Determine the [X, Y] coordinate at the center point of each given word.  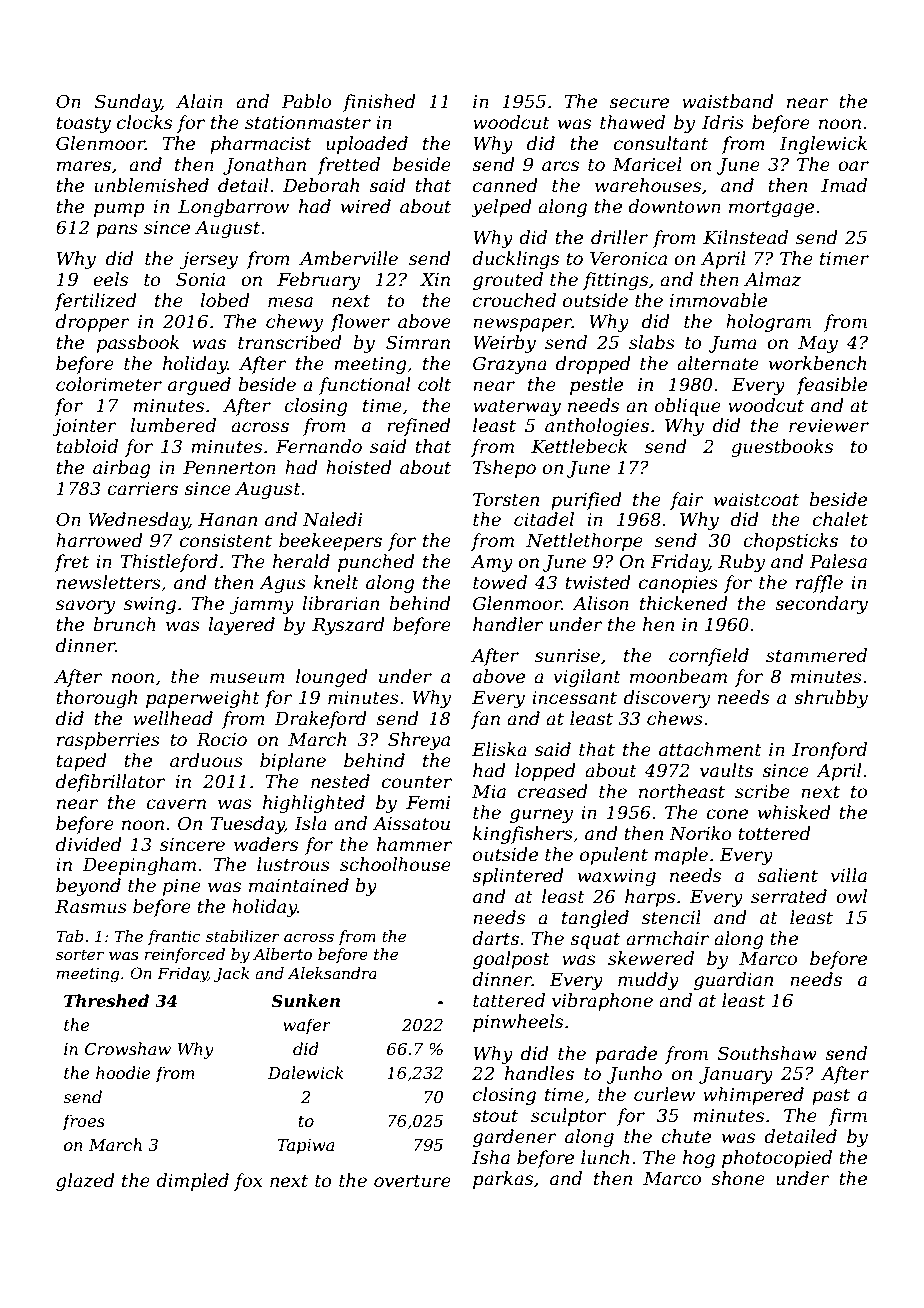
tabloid [87, 446]
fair [687, 501]
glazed [85, 1182]
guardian [733, 981]
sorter [80, 954]
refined [419, 427]
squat [595, 941]
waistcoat [756, 500]
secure [639, 103]
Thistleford [169, 563]
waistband [728, 101]
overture [412, 1181]
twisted [598, 582]
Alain [199, 101]
